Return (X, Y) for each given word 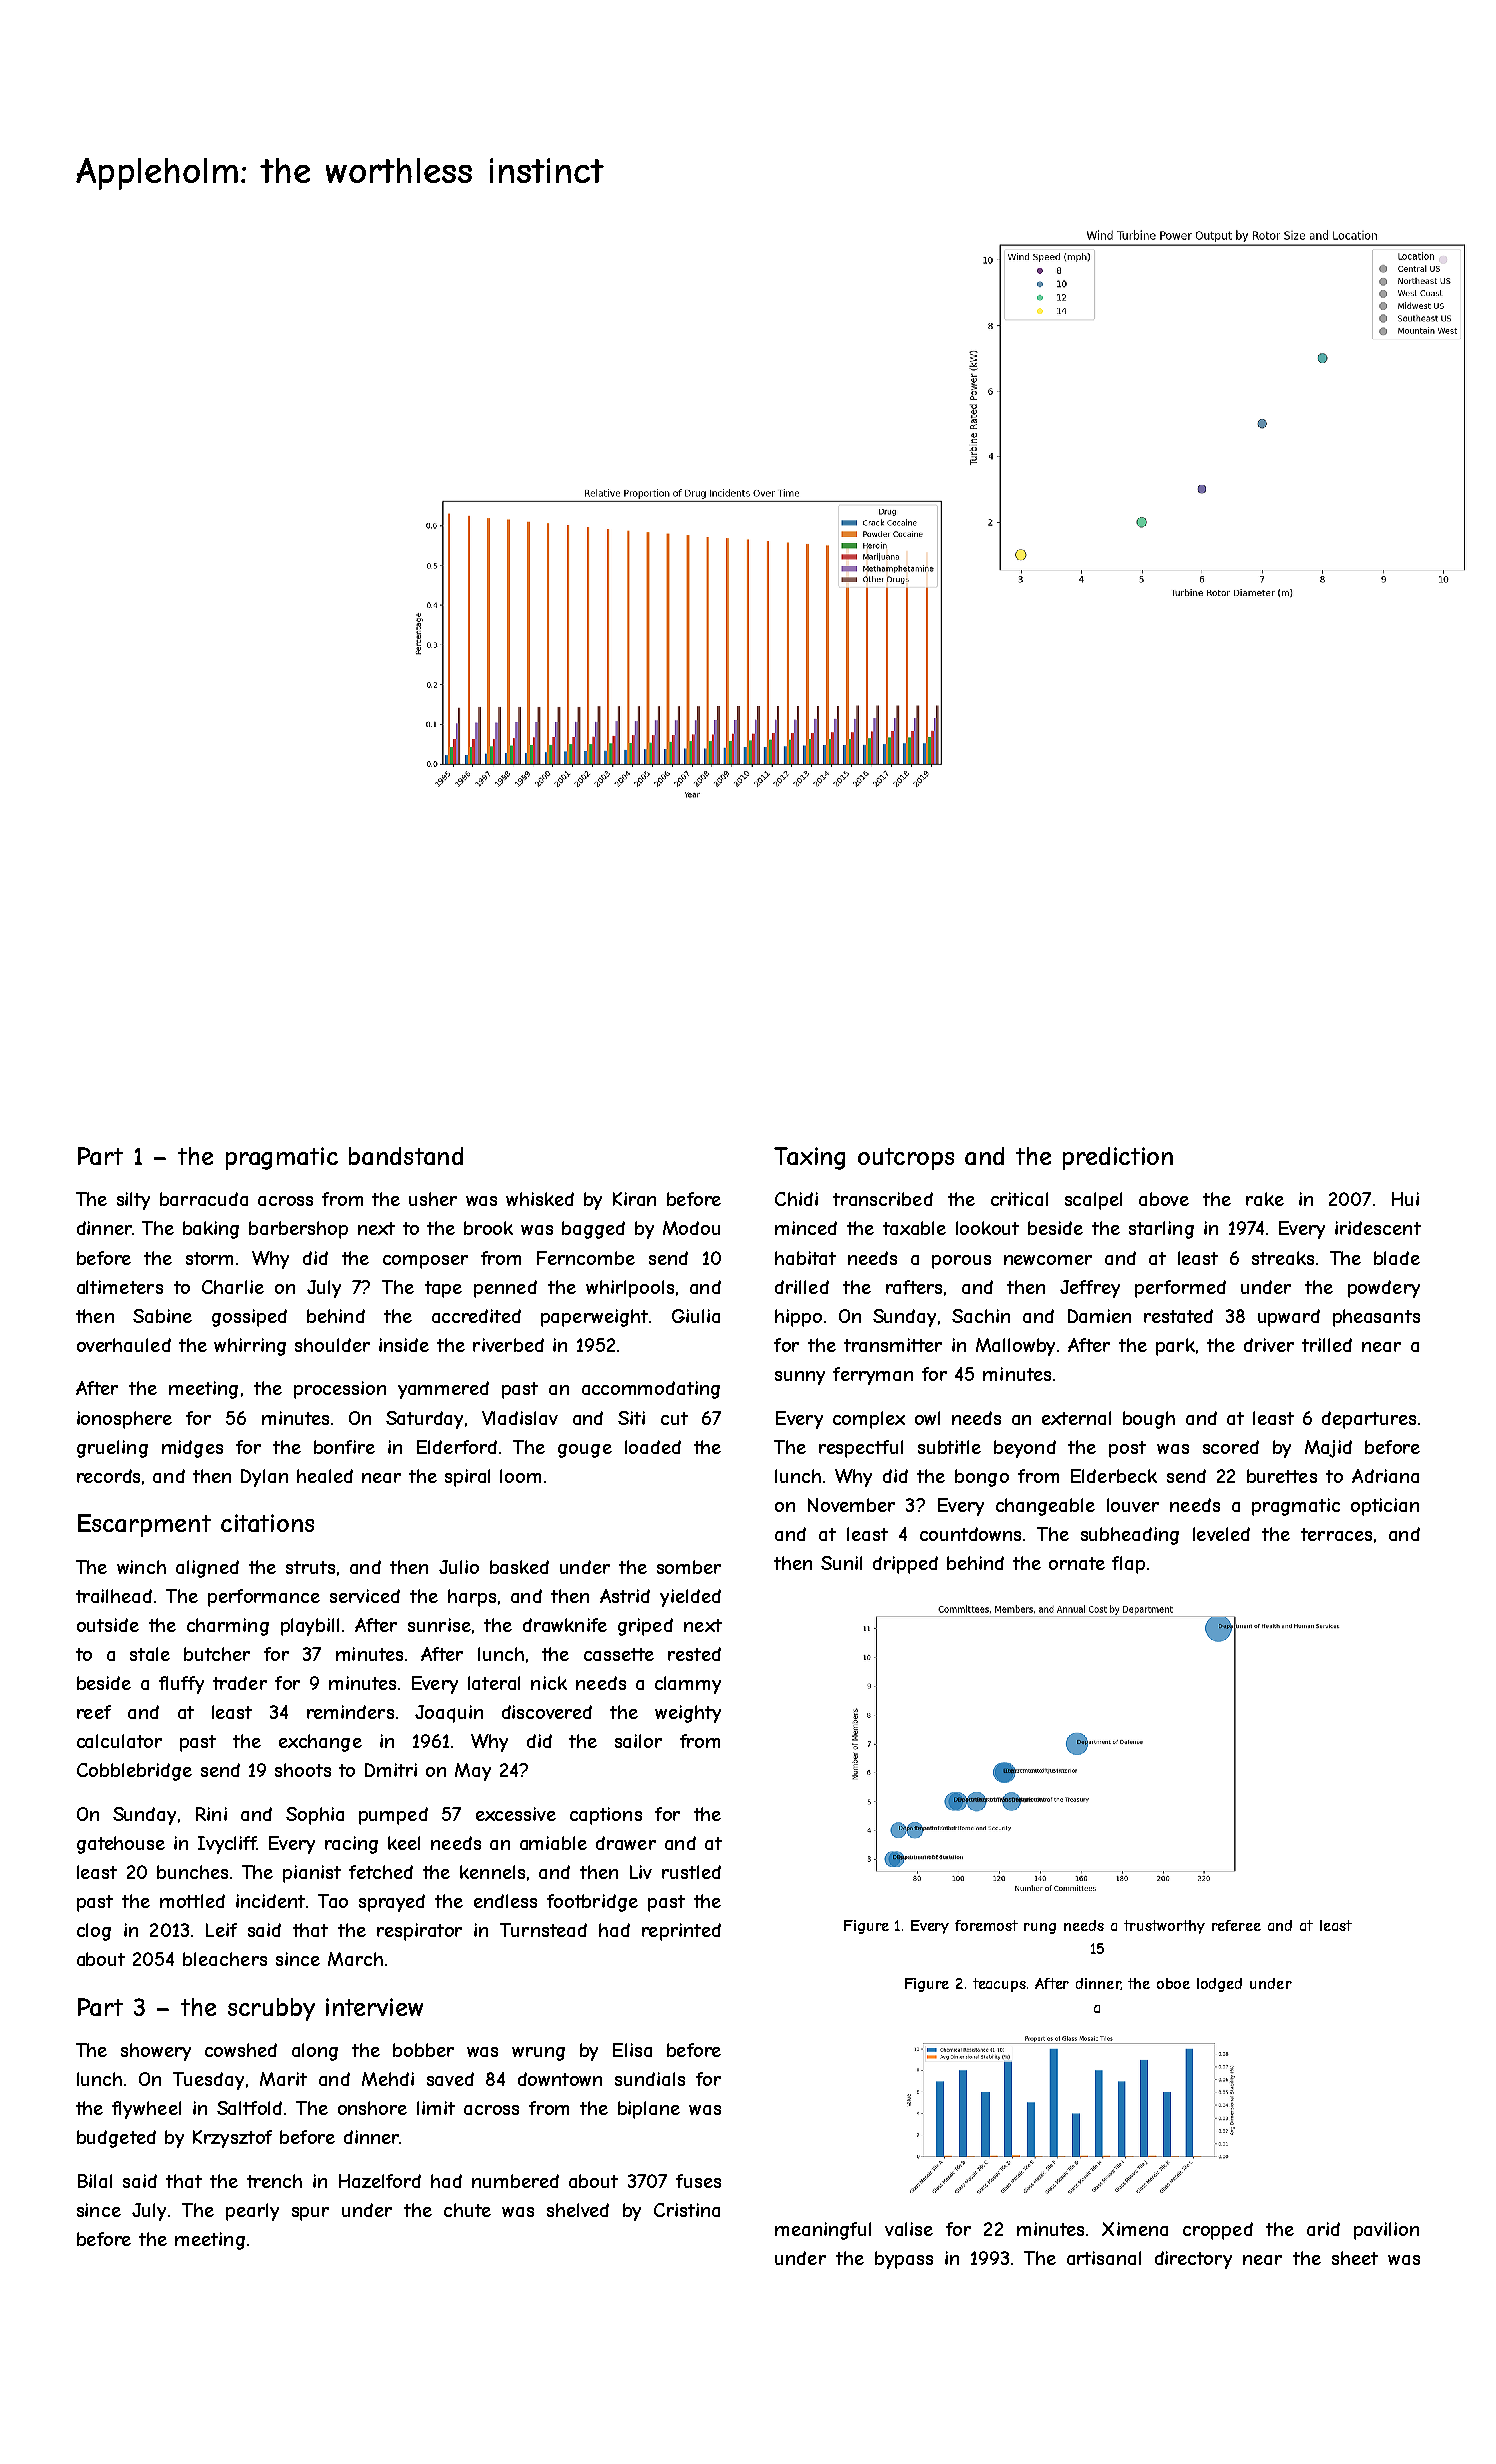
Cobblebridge (134, 1772)
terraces (1336, 1534)
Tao (333, 1901)
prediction (1118, 1158)
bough (1149, 1420)
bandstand (406, 1156)
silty (133, 1201)
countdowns (970, 1534)
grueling (112, 1449)
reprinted (681, 1932)
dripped (905, 1565)
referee (1236, 1925)
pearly (252, 2212)
